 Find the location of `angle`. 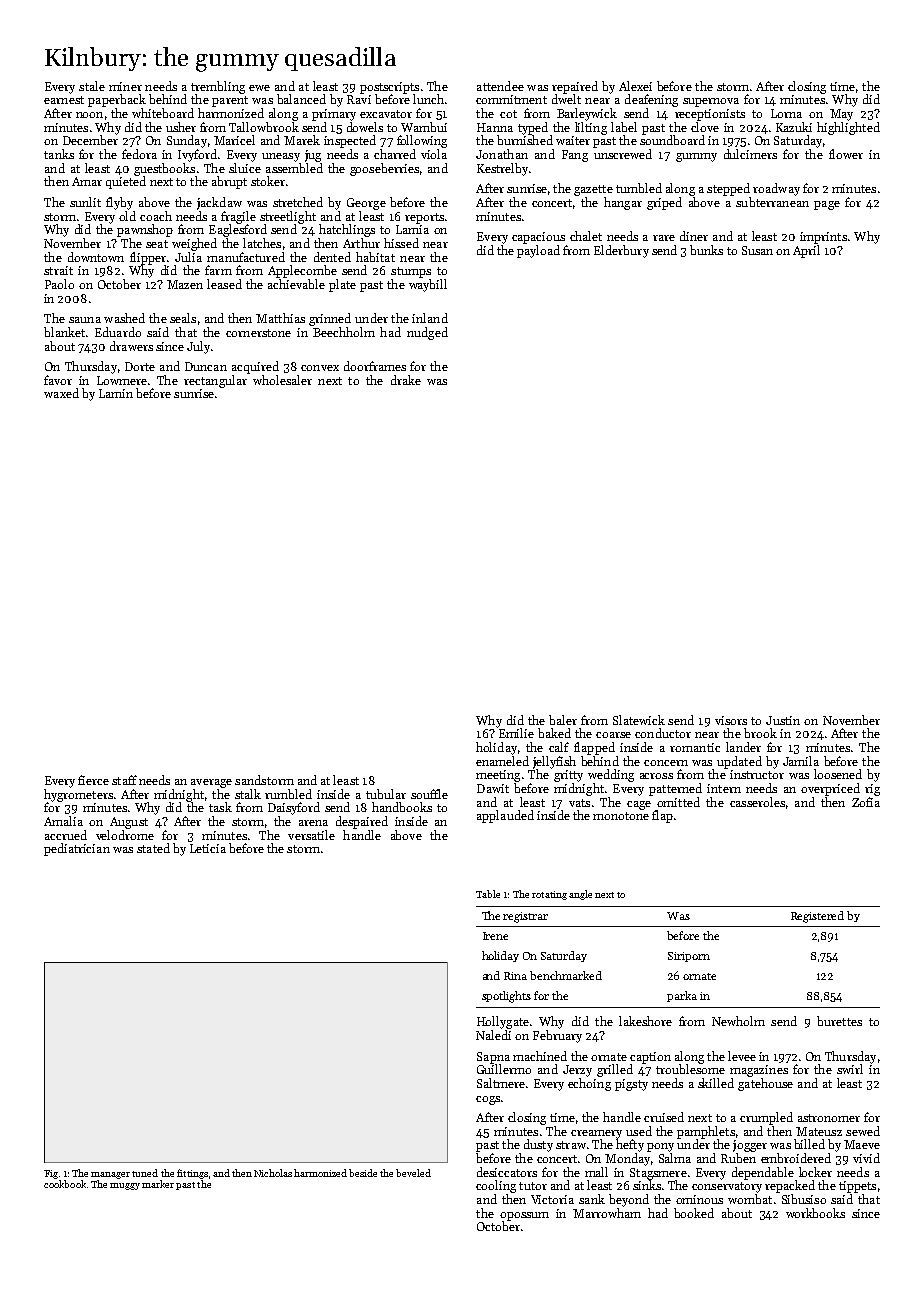

angle is located at coordinates (580, 895).
